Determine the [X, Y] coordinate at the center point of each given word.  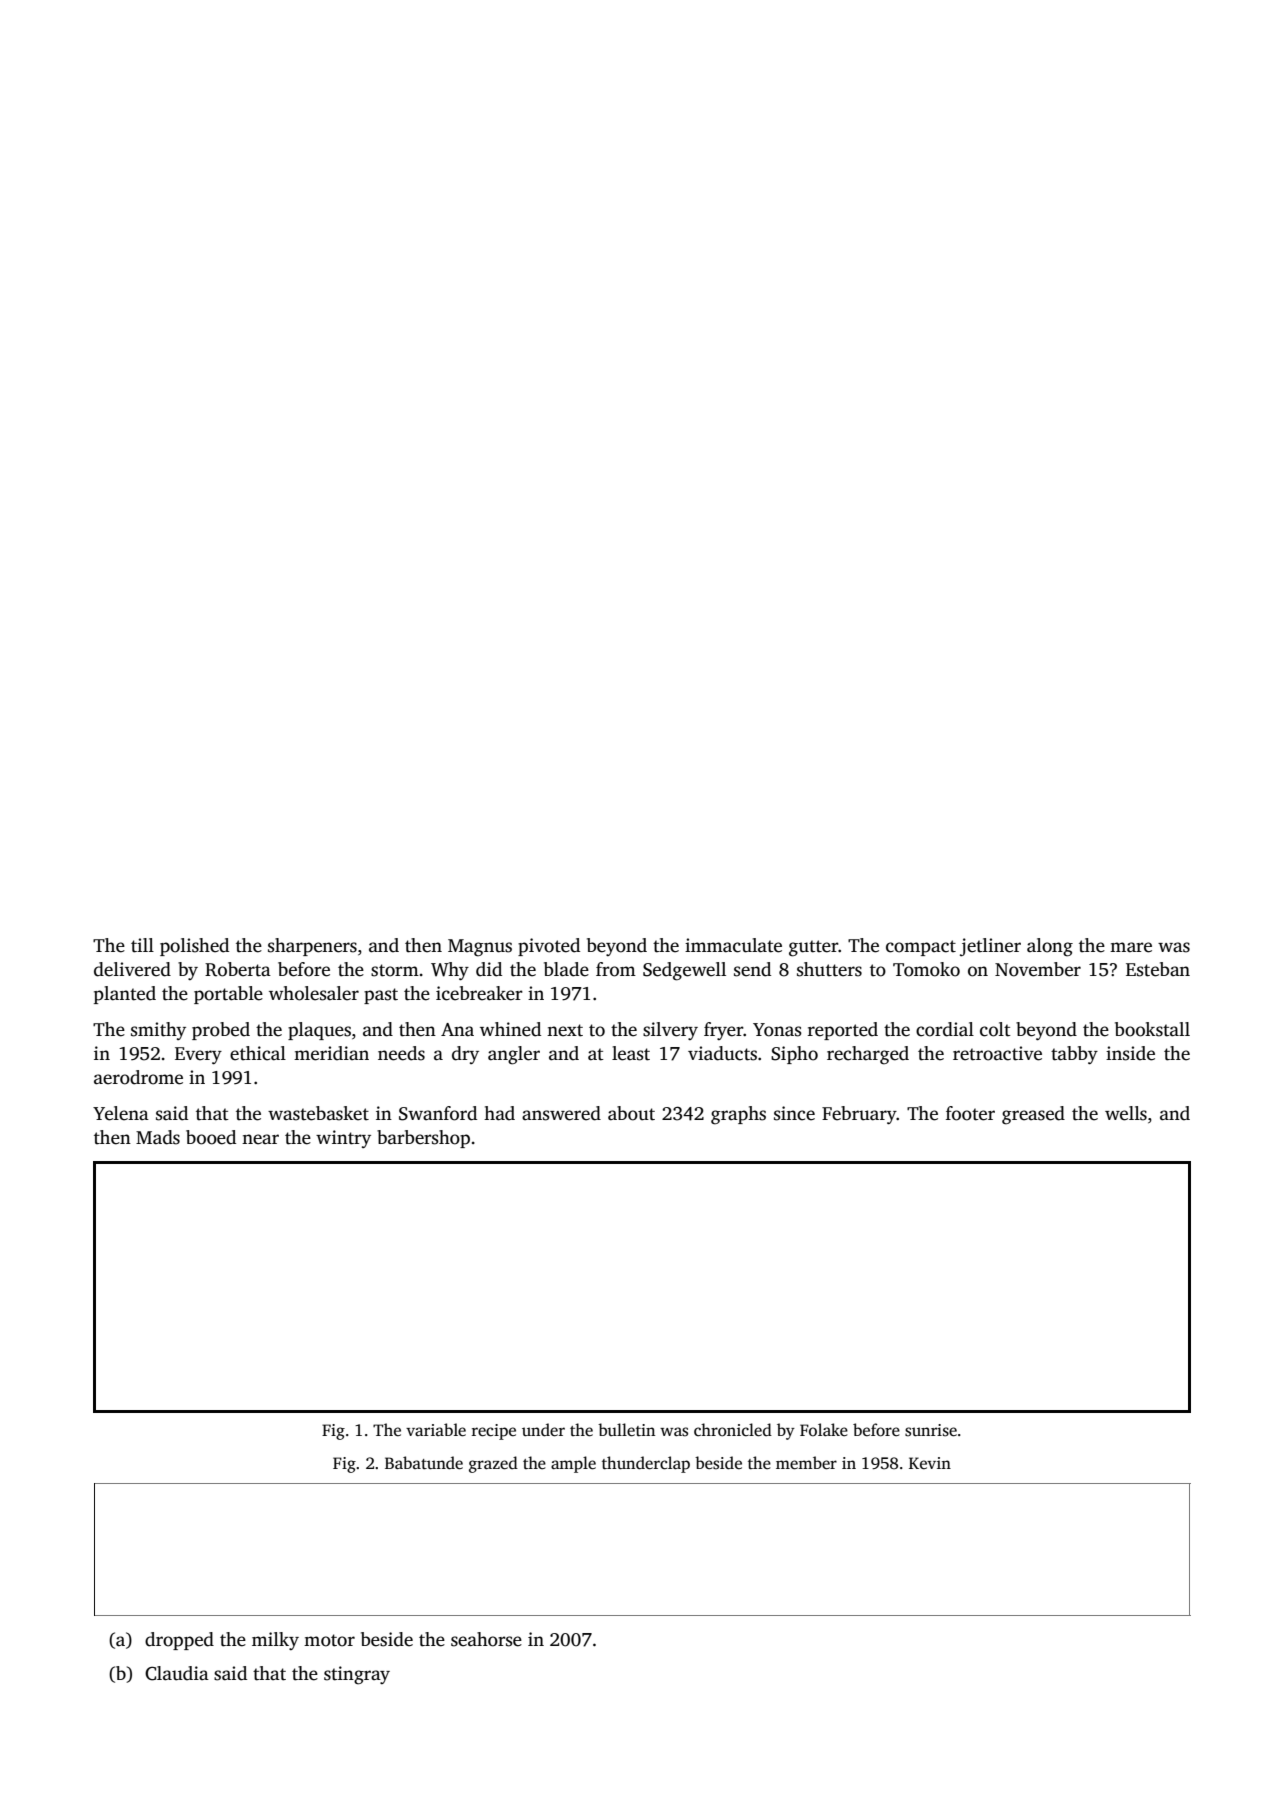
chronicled [733, 1430]
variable [436, 1430]
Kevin [930, 1463]
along [1050, 947]
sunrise [931, 1430]
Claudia [177, 1673]
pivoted [549, 947]
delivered [132, 969]
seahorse [486, 1639]
